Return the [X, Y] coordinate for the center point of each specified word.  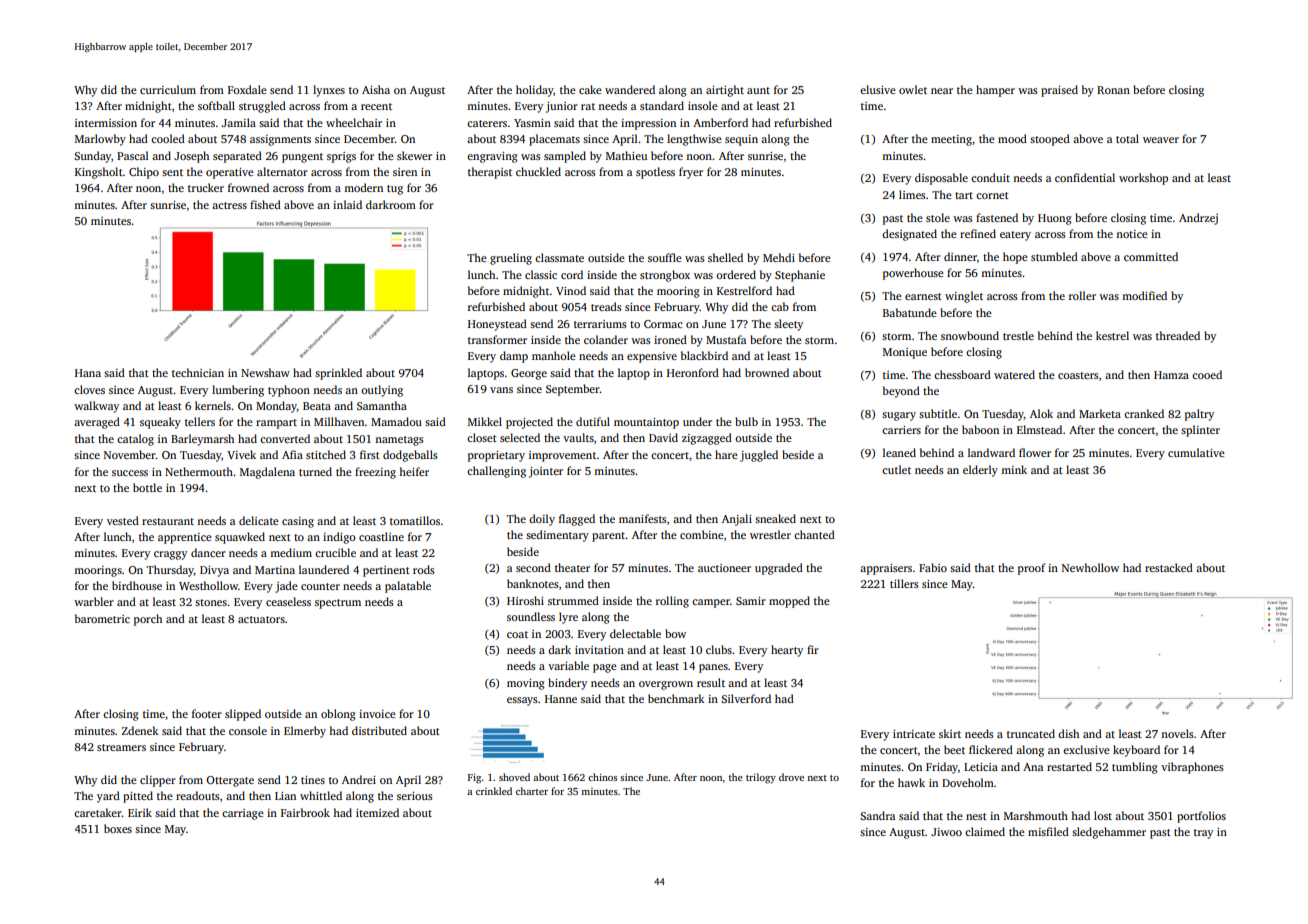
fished [265, 204]
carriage [243, 814]
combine [702, 534]
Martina [275, 570]
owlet [913, 89]
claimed [985, 831]
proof [1032, 569]
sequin [741, 140]
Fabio [933, 567]
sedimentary [557, 536]
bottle [147, 487]
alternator [282, 171]
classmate [559, 257]
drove [791, 777]
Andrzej [1198, 219]
